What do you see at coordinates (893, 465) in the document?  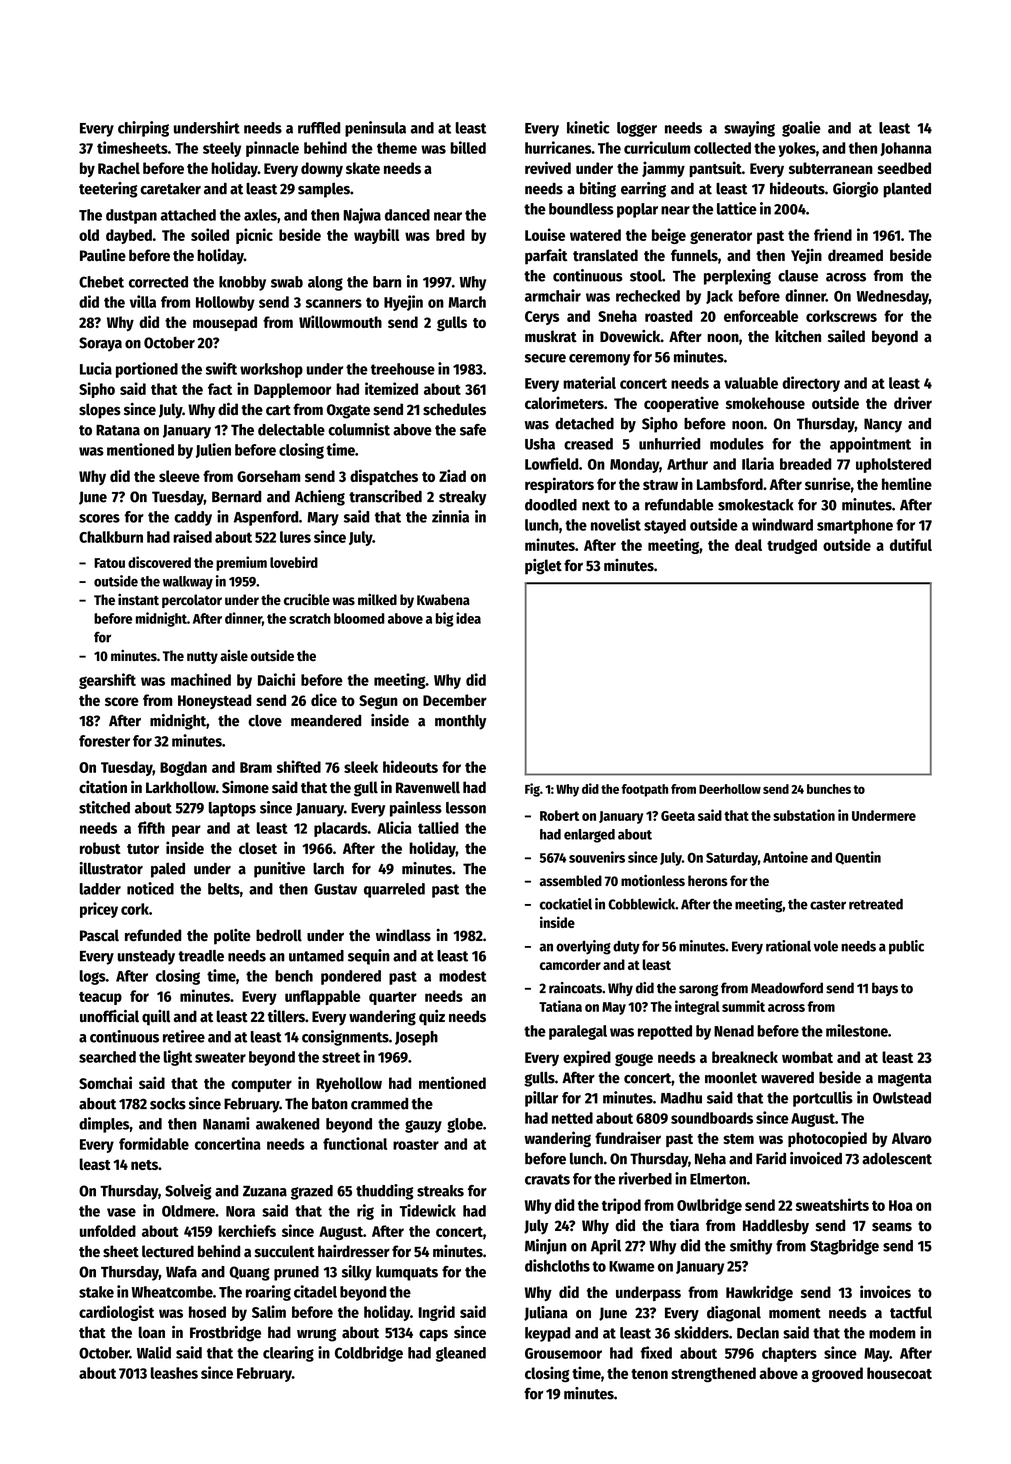 I see `upholstered` at bounding box center [893, 465].
